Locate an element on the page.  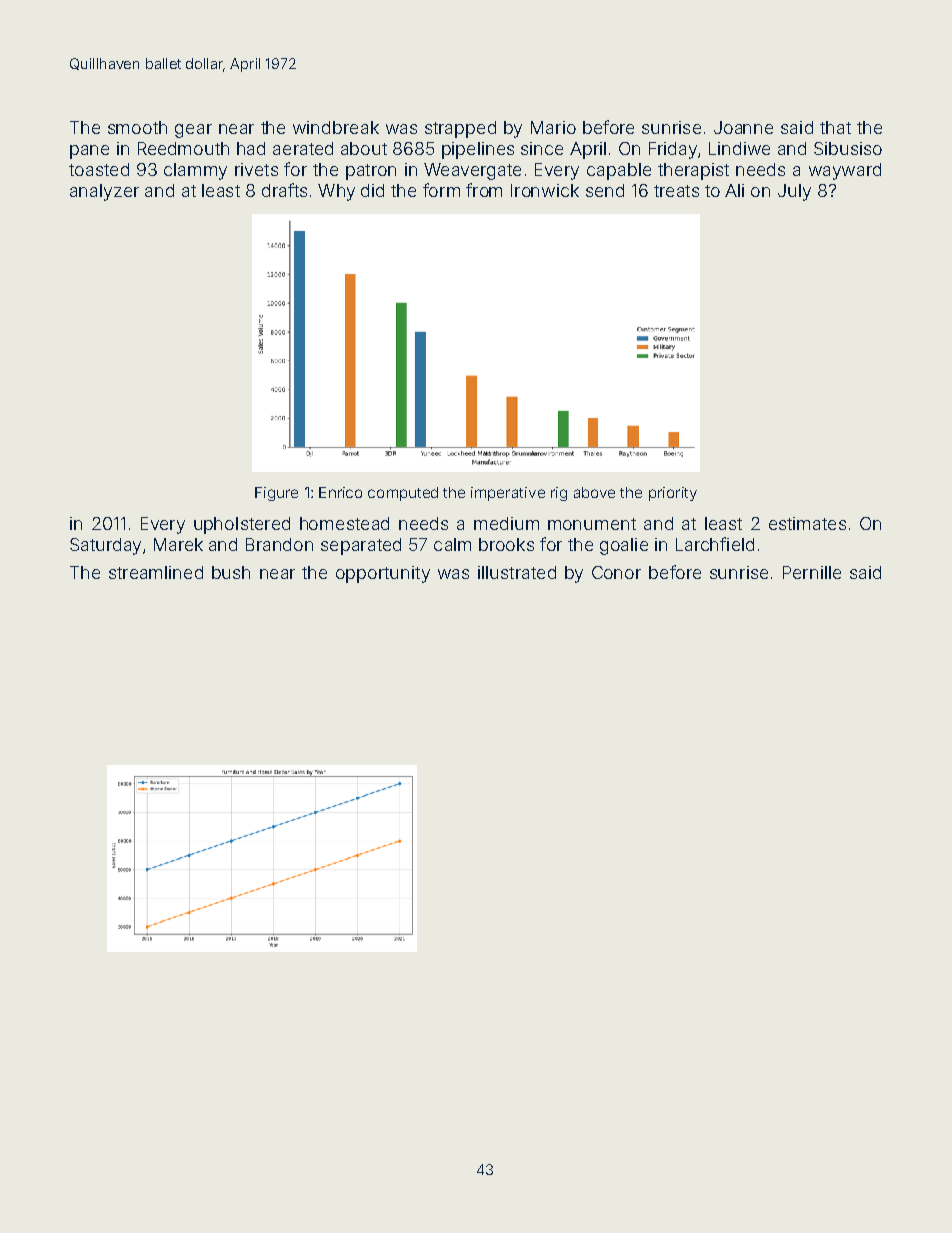
imperative is located at coordinates (508, 494).
